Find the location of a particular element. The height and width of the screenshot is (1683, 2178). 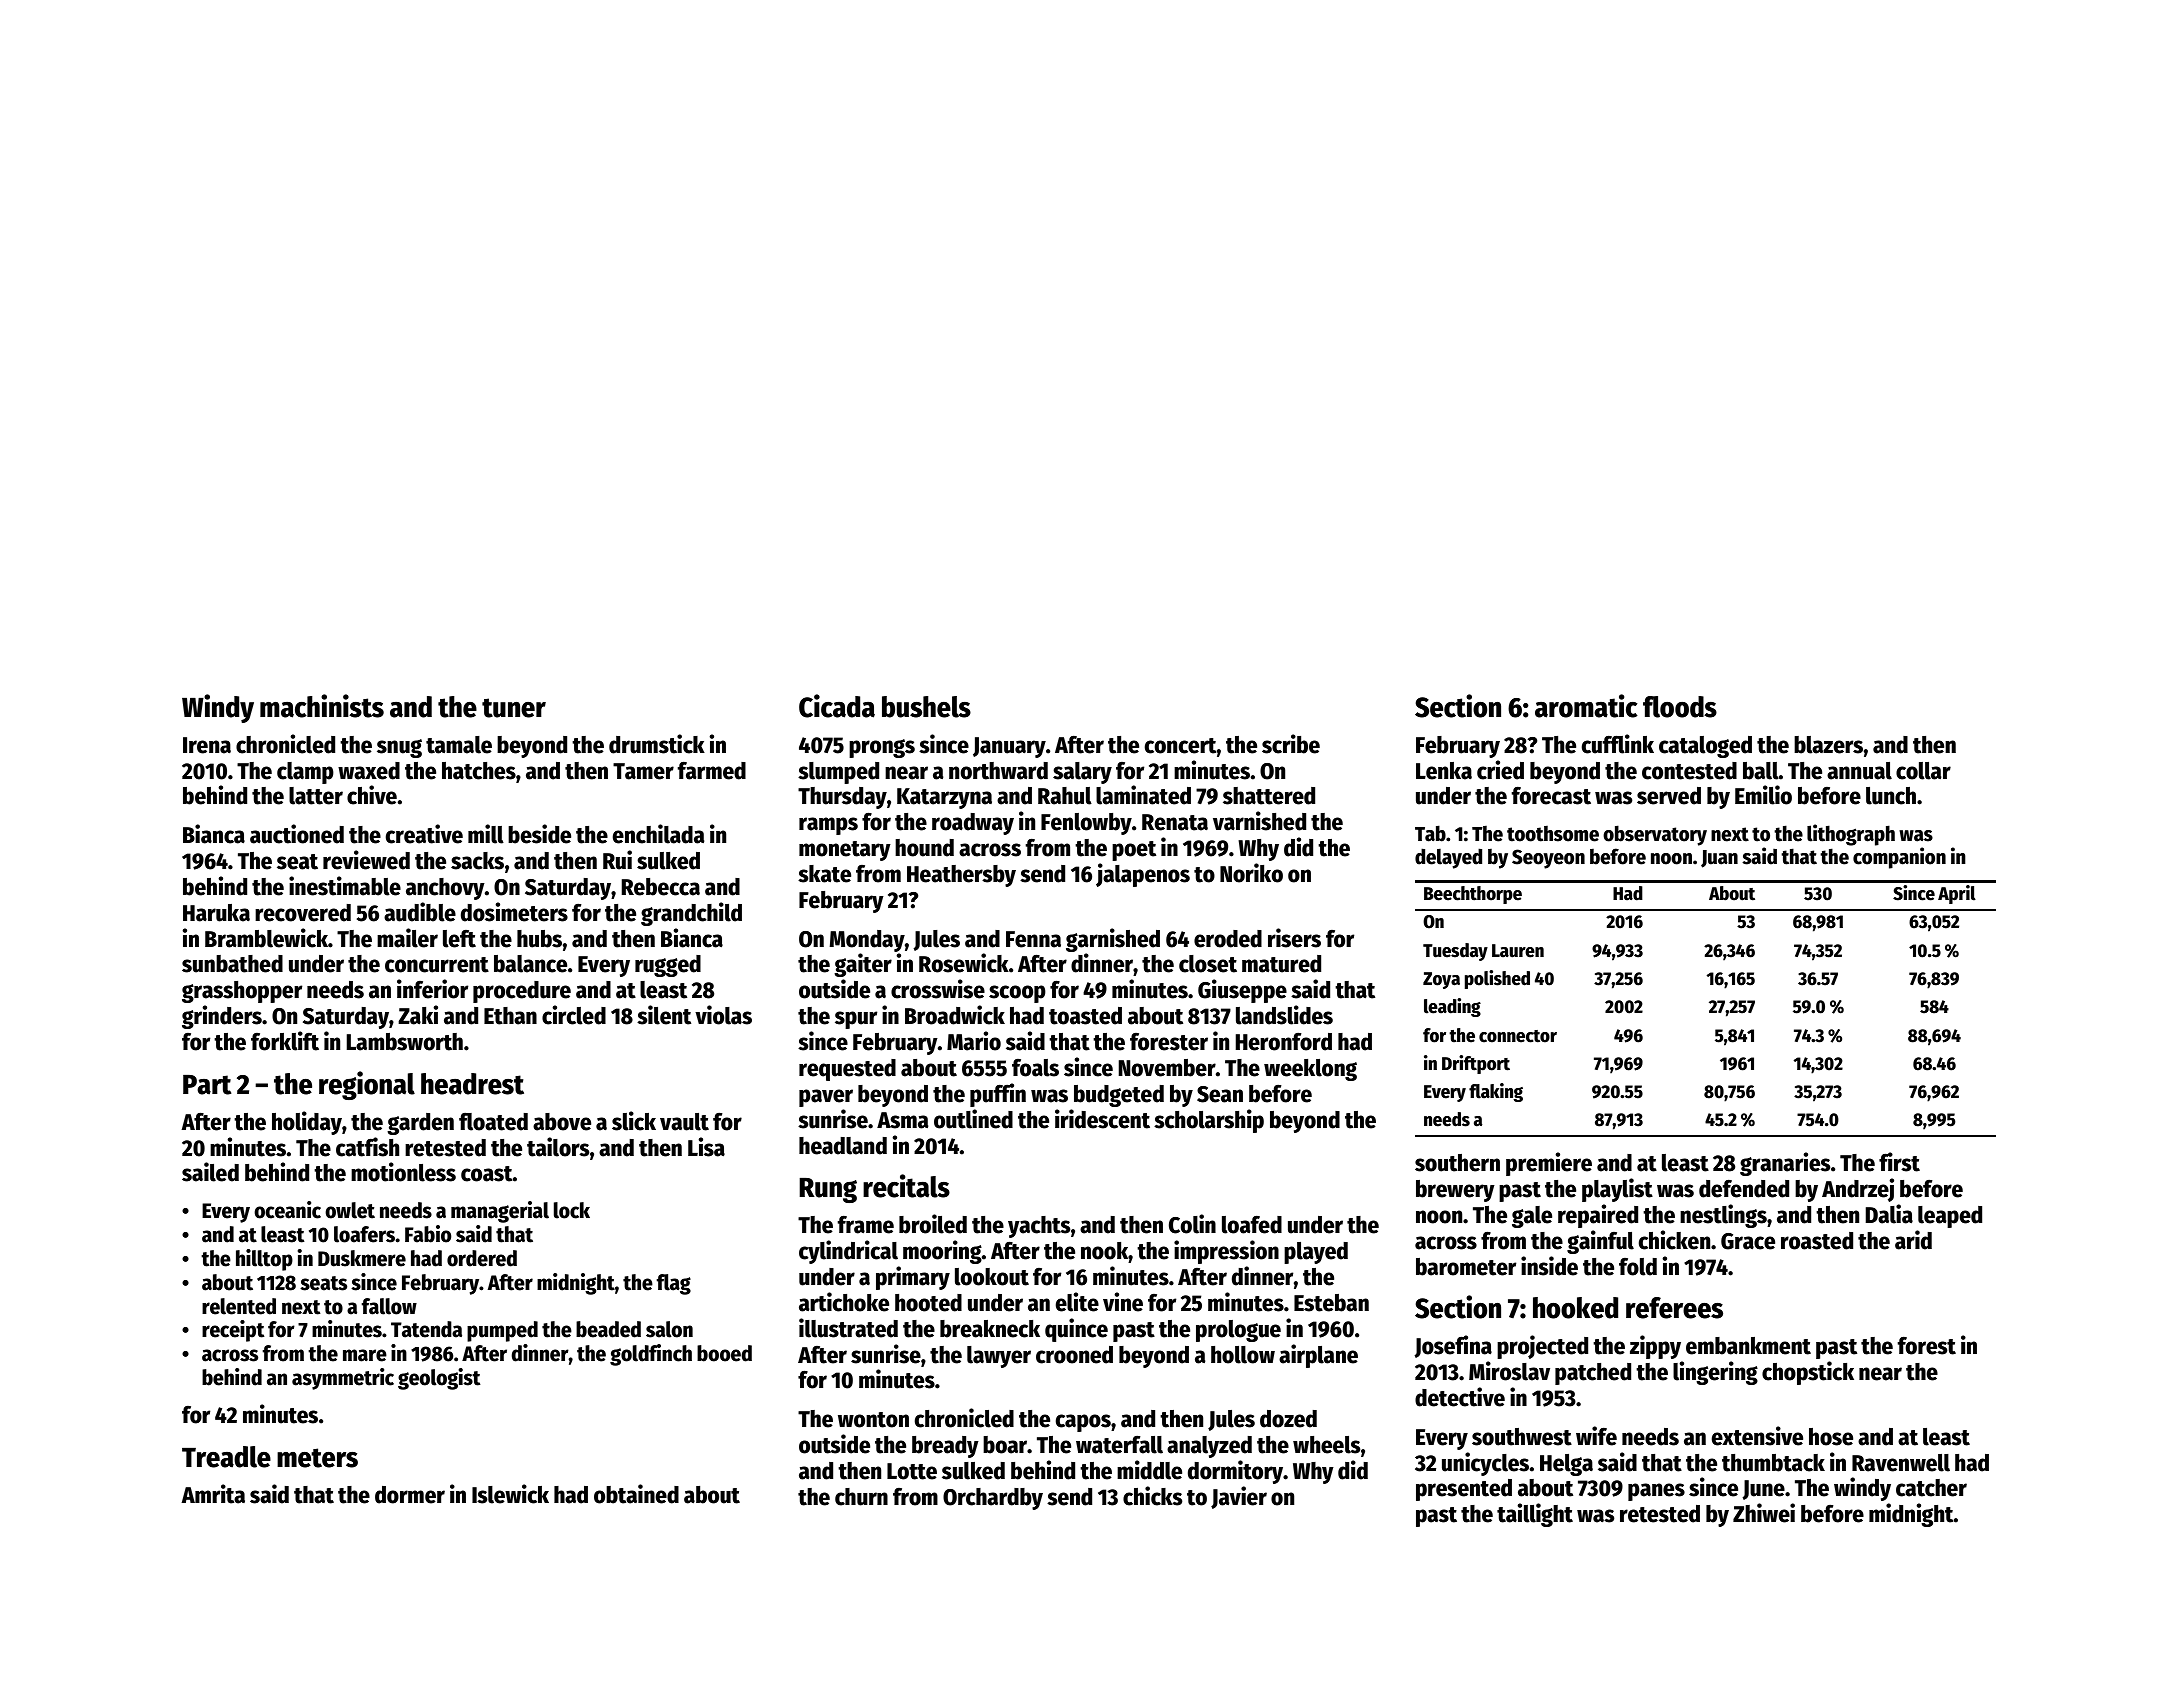

procedure is located at coordinates (522, 992).
